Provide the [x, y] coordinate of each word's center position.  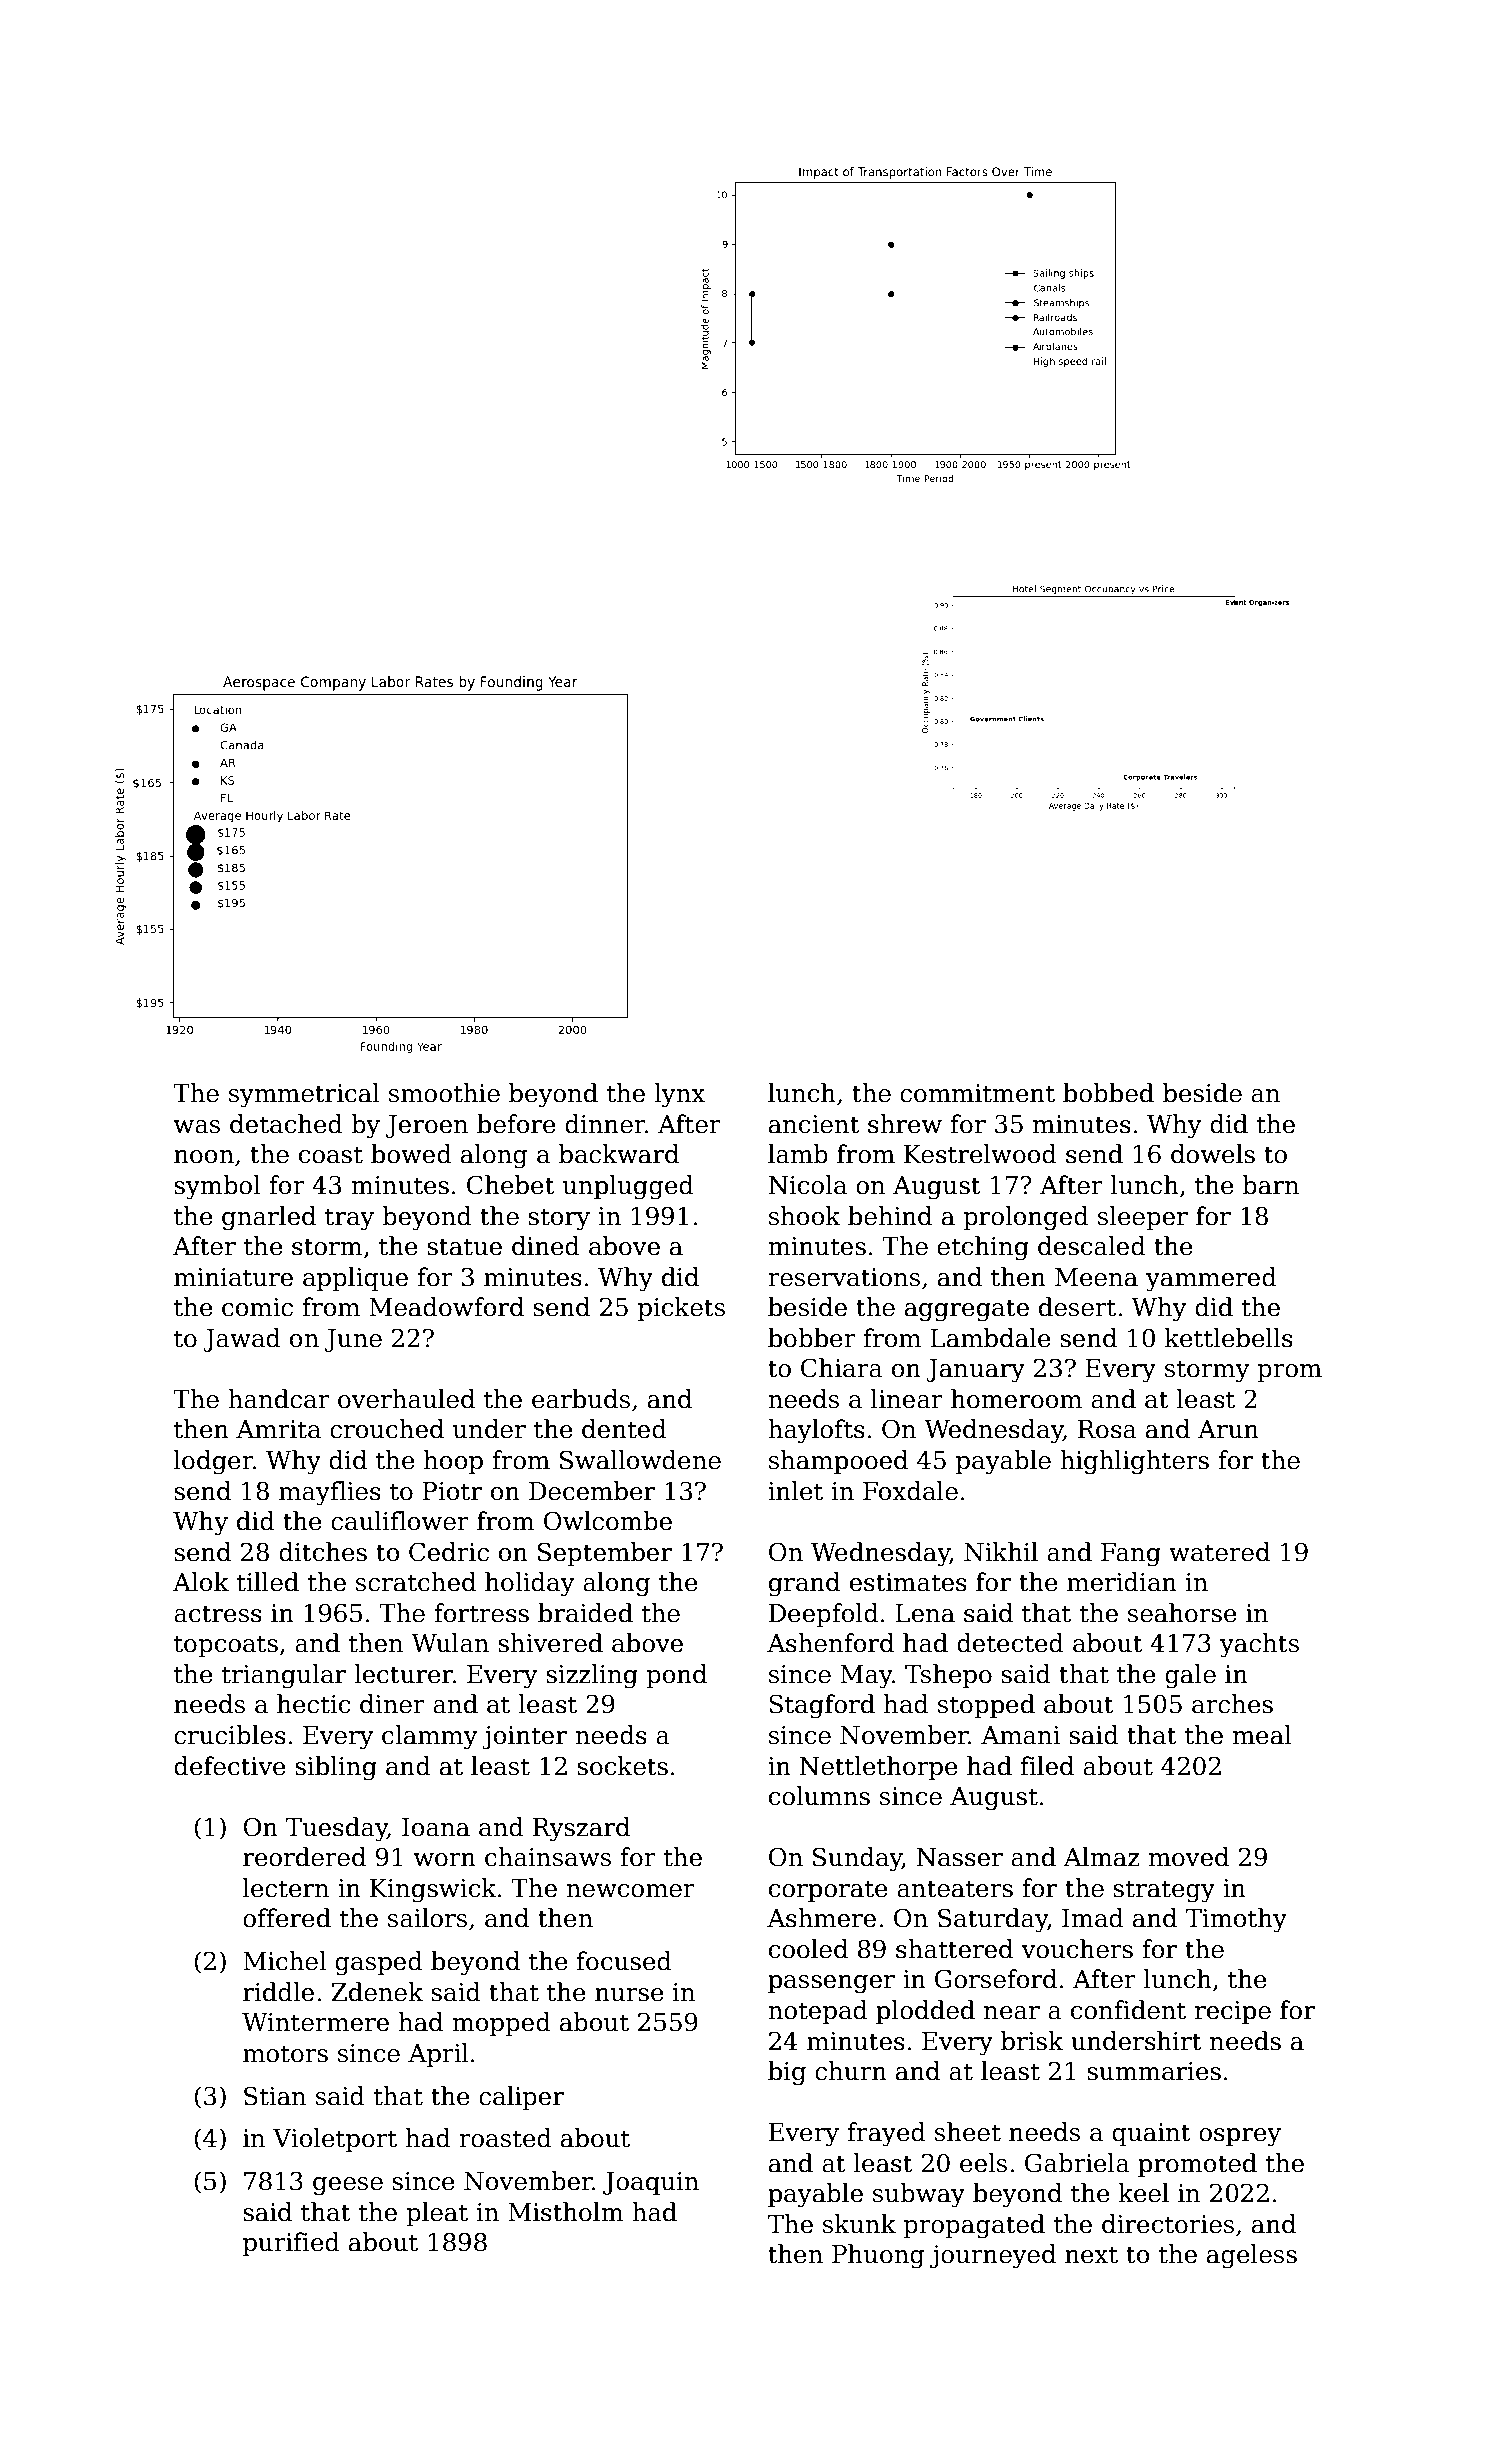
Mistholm [566, 2212]
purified [291, 2244]
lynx [679, 1095]
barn [1270, 1185]
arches [1232, 1704]
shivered [550, 1643]
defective [230, 1766]
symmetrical [304, 1095]
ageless [1252, 2256]
